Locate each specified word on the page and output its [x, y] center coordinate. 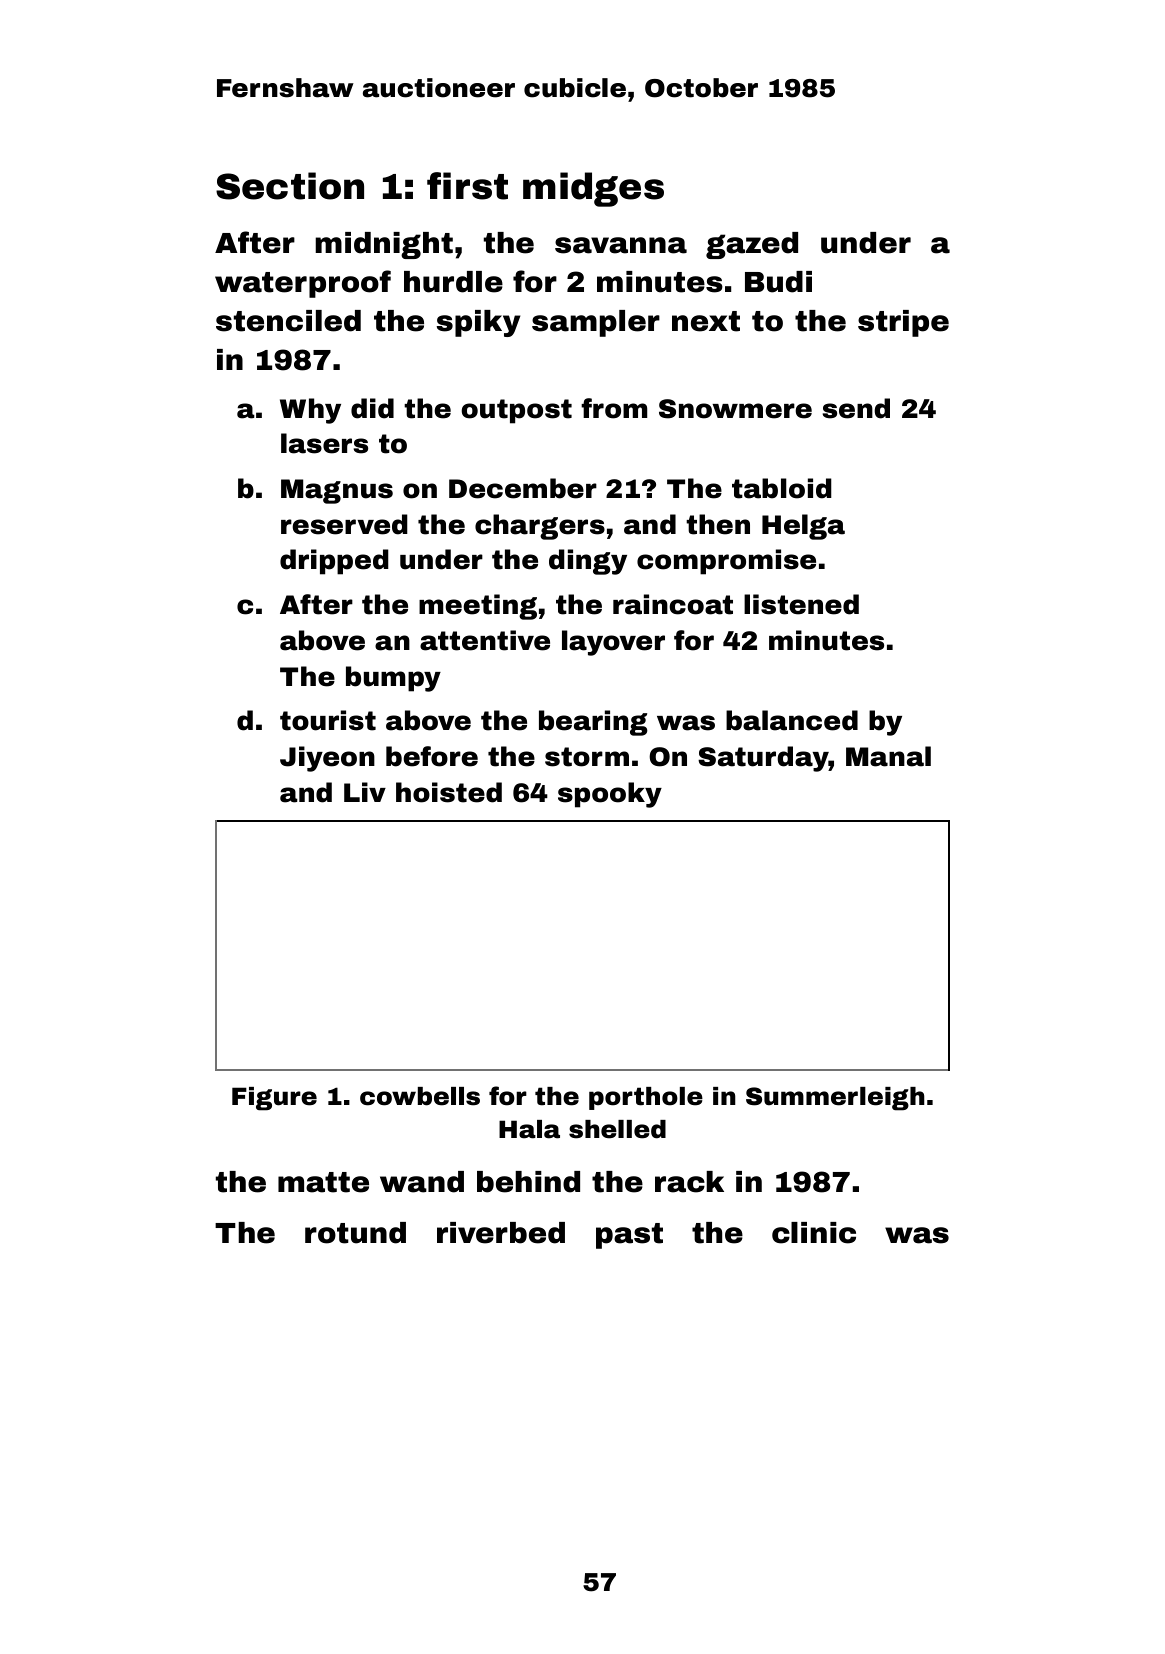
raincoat [673, 604]
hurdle [453, 282]
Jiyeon [327, 759]
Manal [888, 756]
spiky [478, 323]
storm [587, 757]
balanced [792, 720]
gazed [752, 245]
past [629, 1236]
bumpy [393, 679]
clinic [814, 1233]
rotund [355, 1233]
